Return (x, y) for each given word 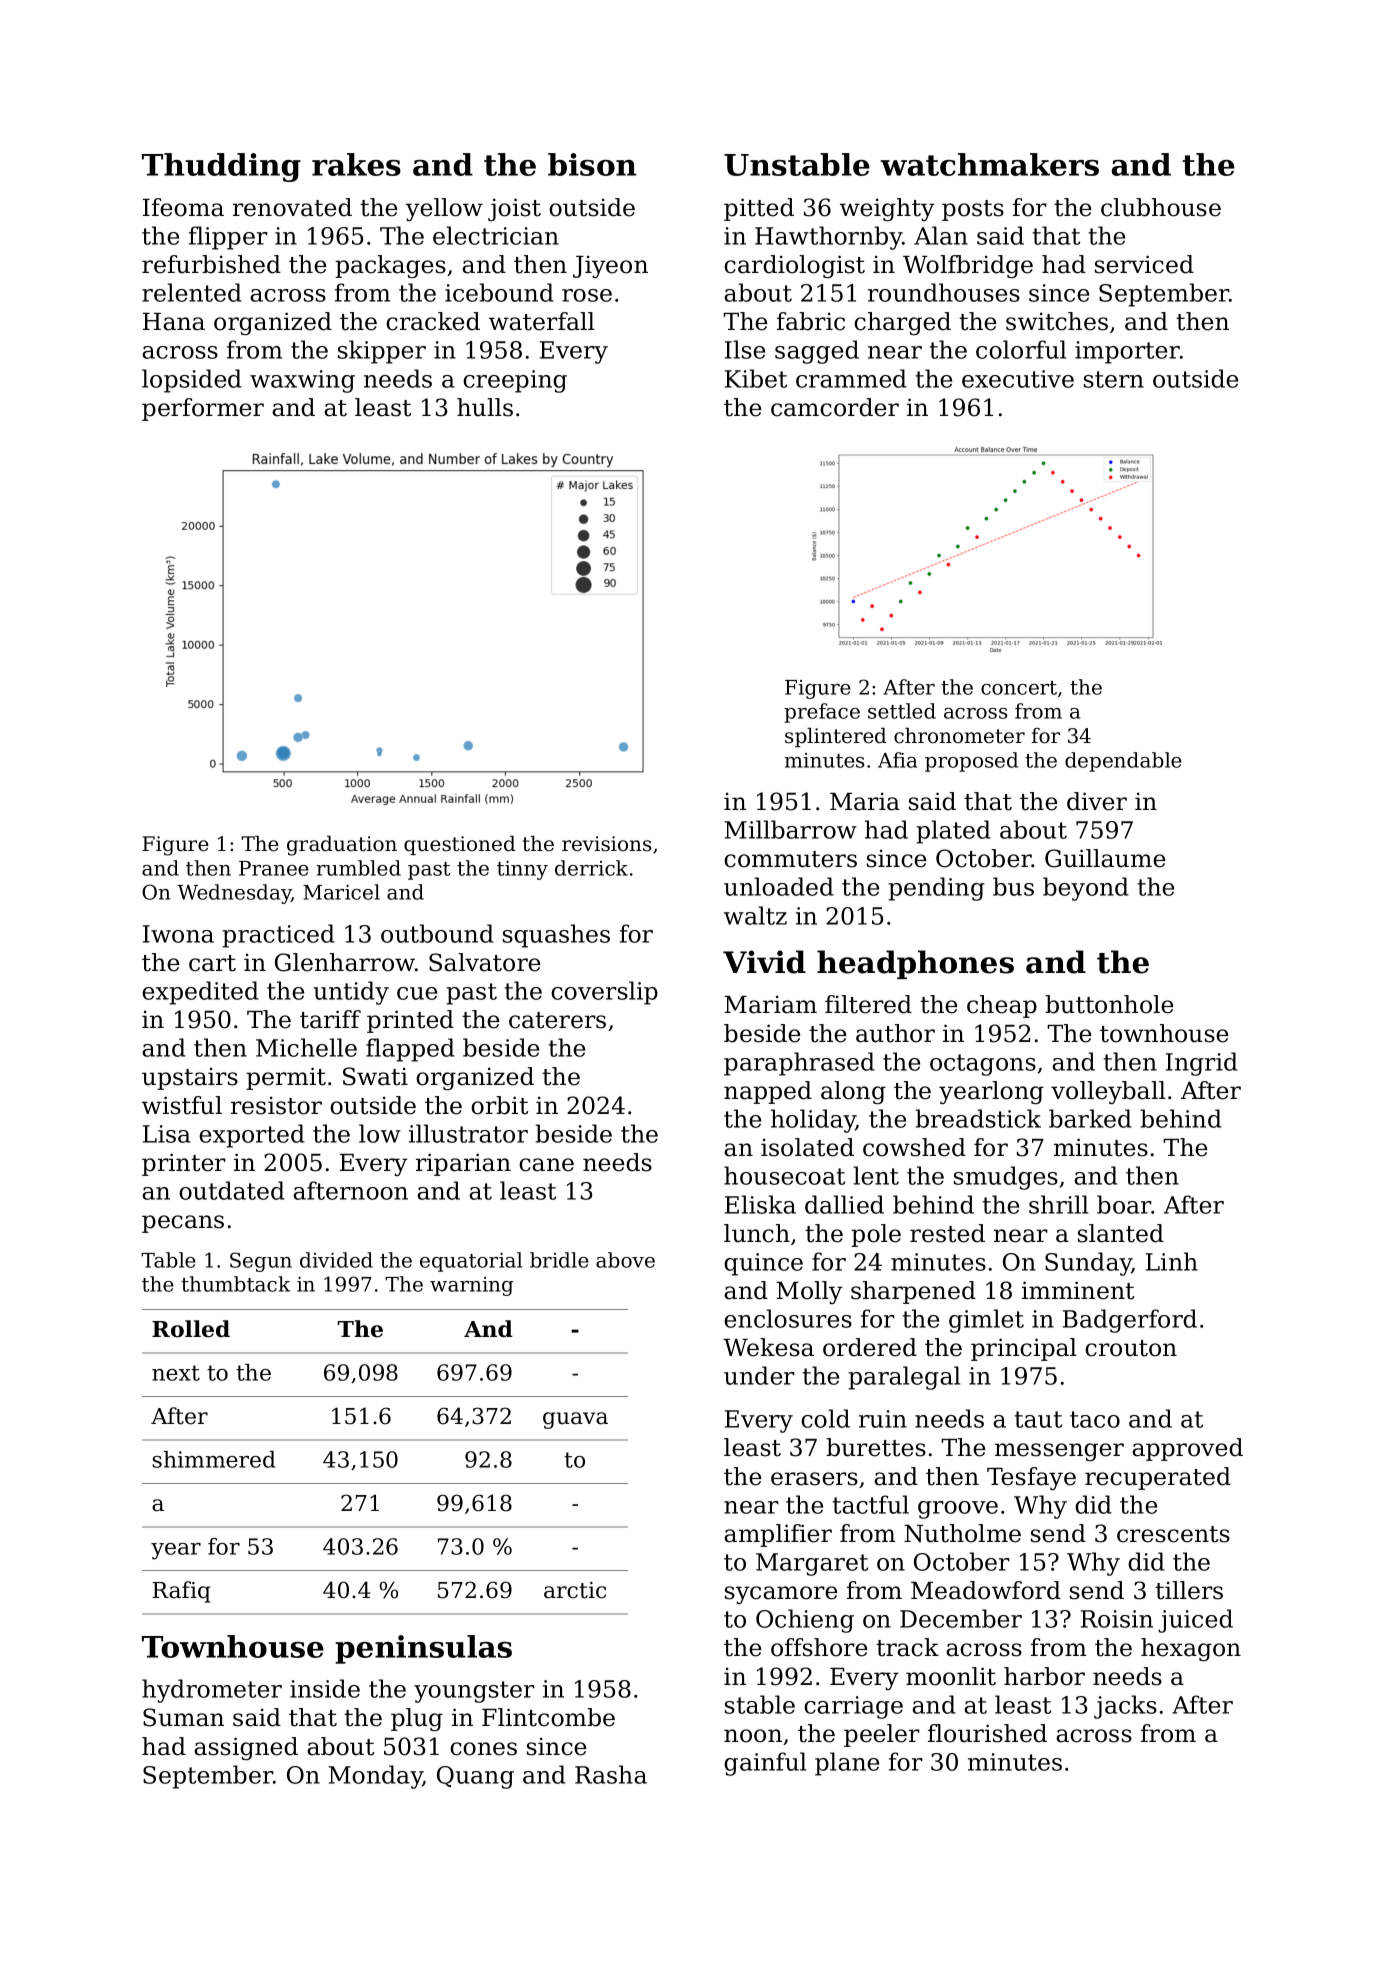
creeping (515, 381)
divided (336, 1260)
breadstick (978, 1118)
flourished (987, 1733)
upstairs (190, 1078)
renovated (292, 207)
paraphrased (799, 1064)
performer (203, 409)
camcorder (835, 407)
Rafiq (181, 1592)
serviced (1144, 264)
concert (1019, 688)
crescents (1173, 1534)
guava (575, 1420)
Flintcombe (548, 1717)
